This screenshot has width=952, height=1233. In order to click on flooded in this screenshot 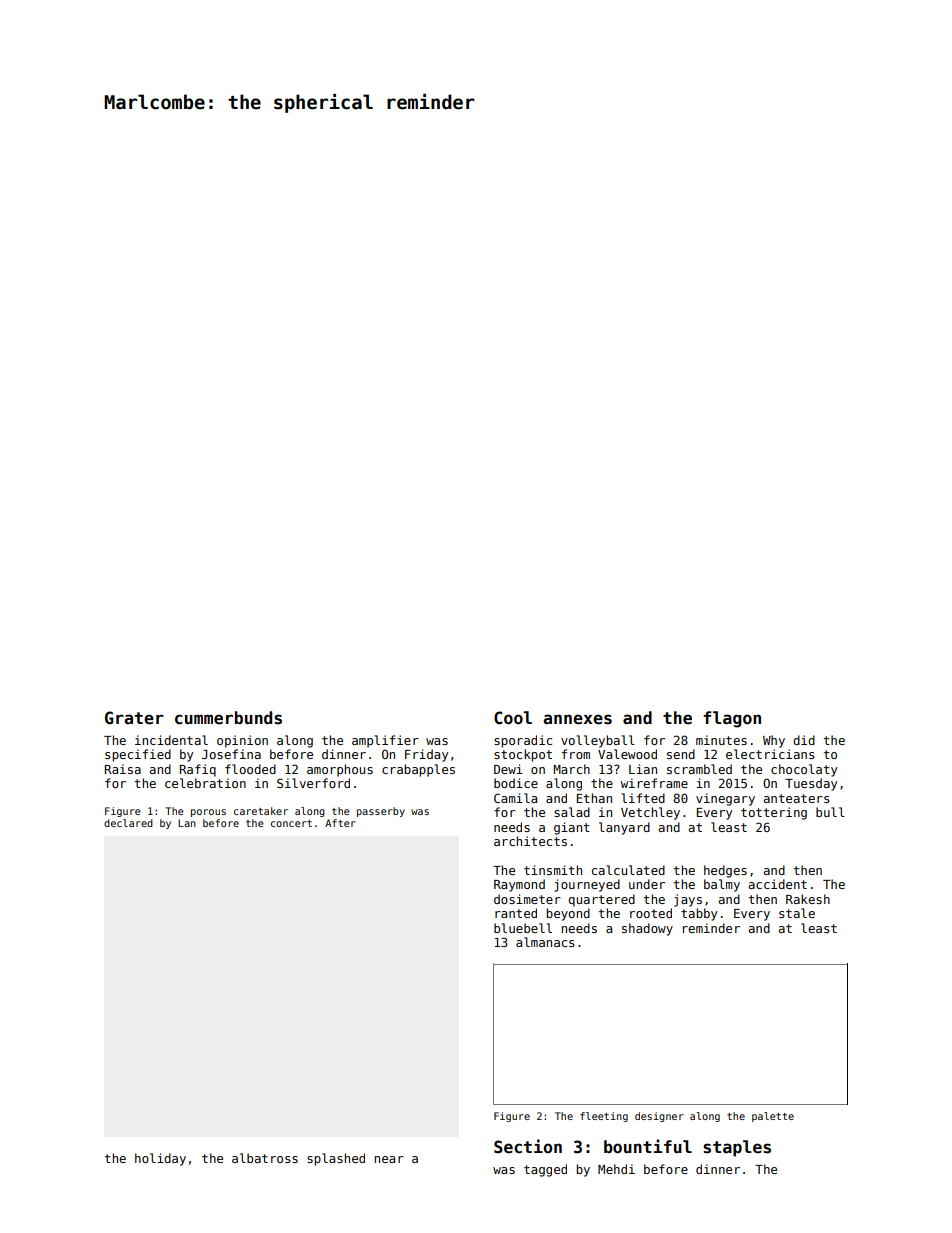, I will do `click(250, 769)`.
